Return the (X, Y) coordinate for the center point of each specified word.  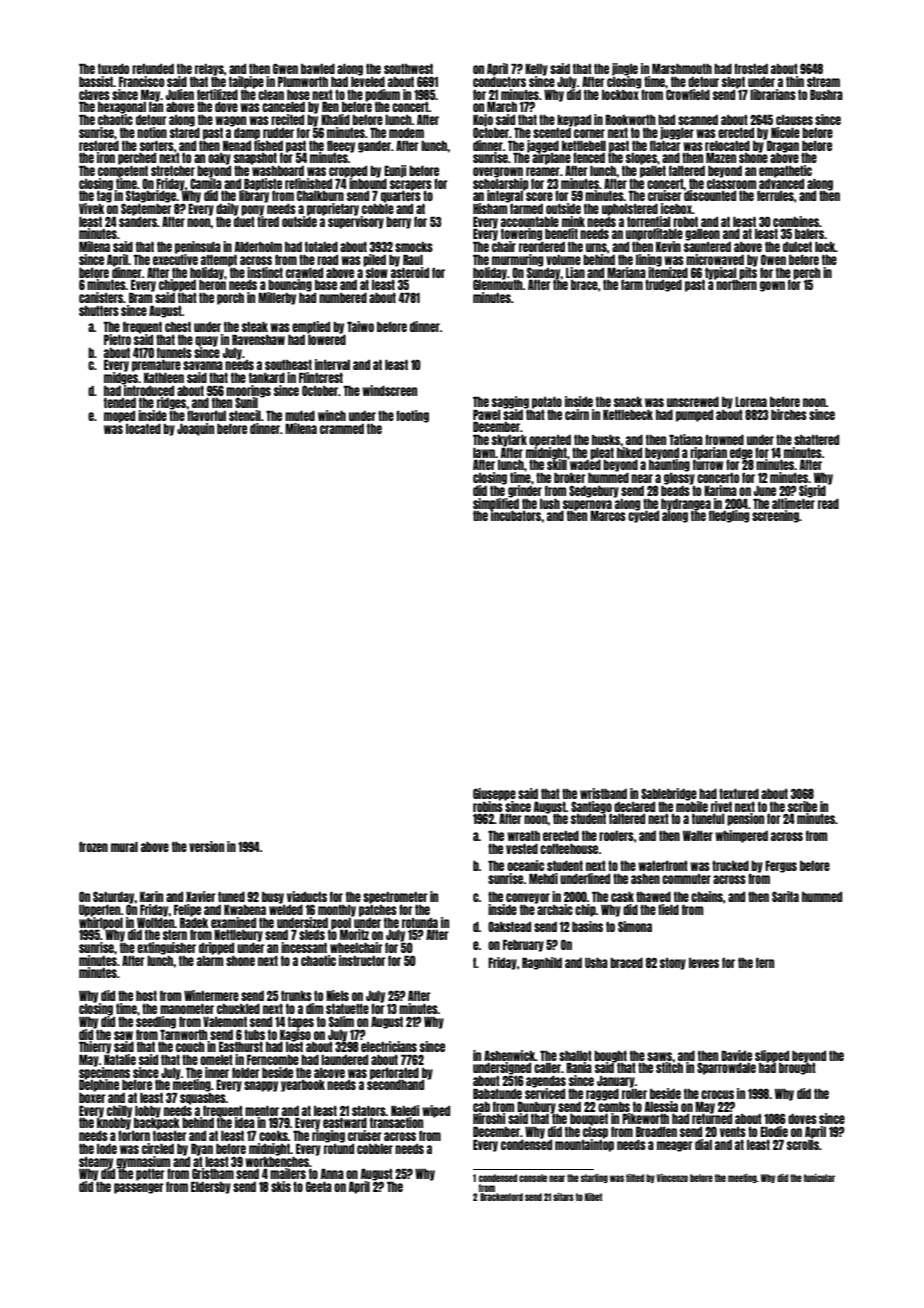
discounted (710, 195)
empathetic (785, 171)
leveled (368, 82)
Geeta (319, 1186)
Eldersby (211, 1188)
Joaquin (195, 429)
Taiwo (360, 326)
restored (99, 146)
